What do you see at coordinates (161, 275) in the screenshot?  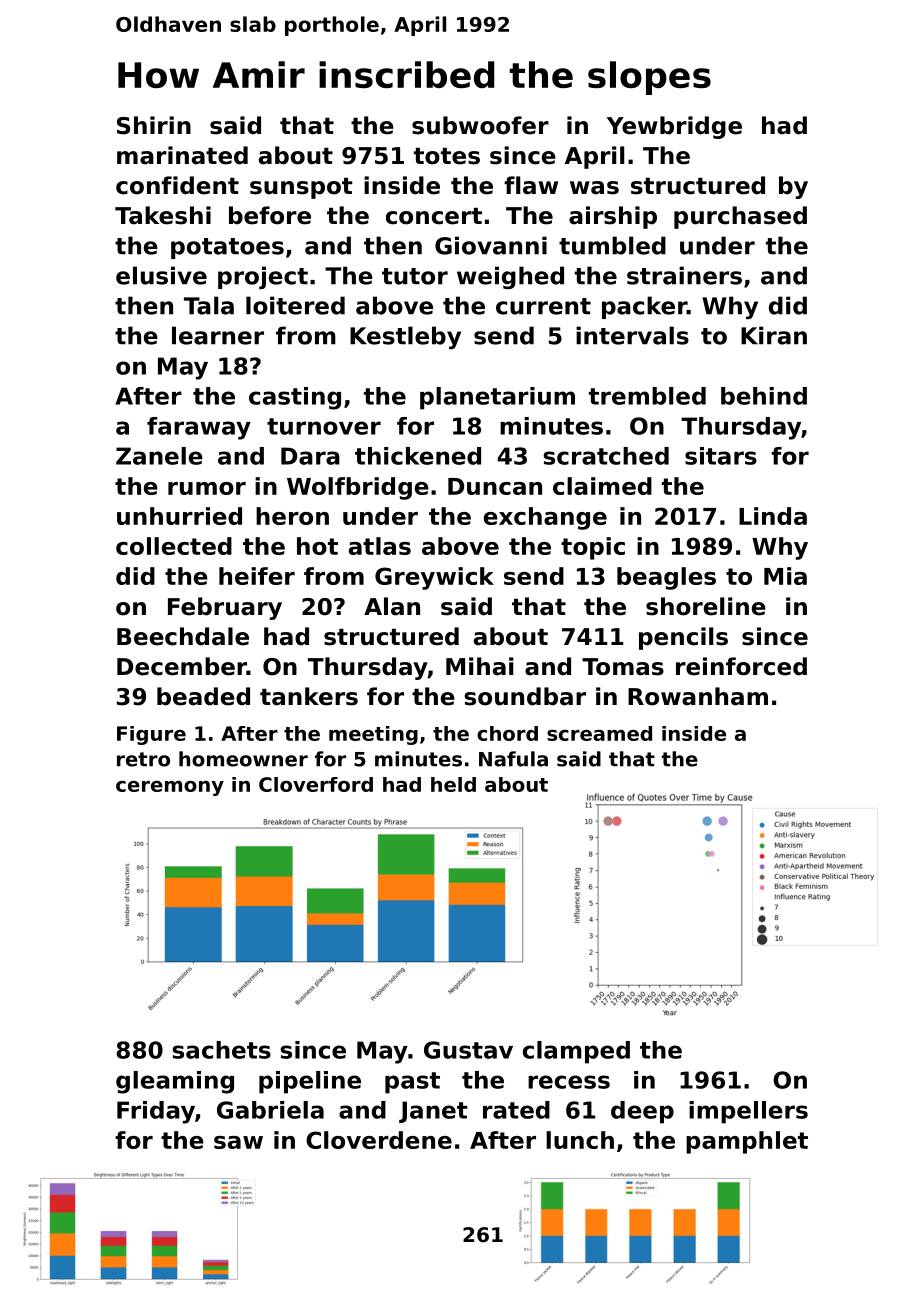 I see `elusive` at bounding box center [161, 275].
